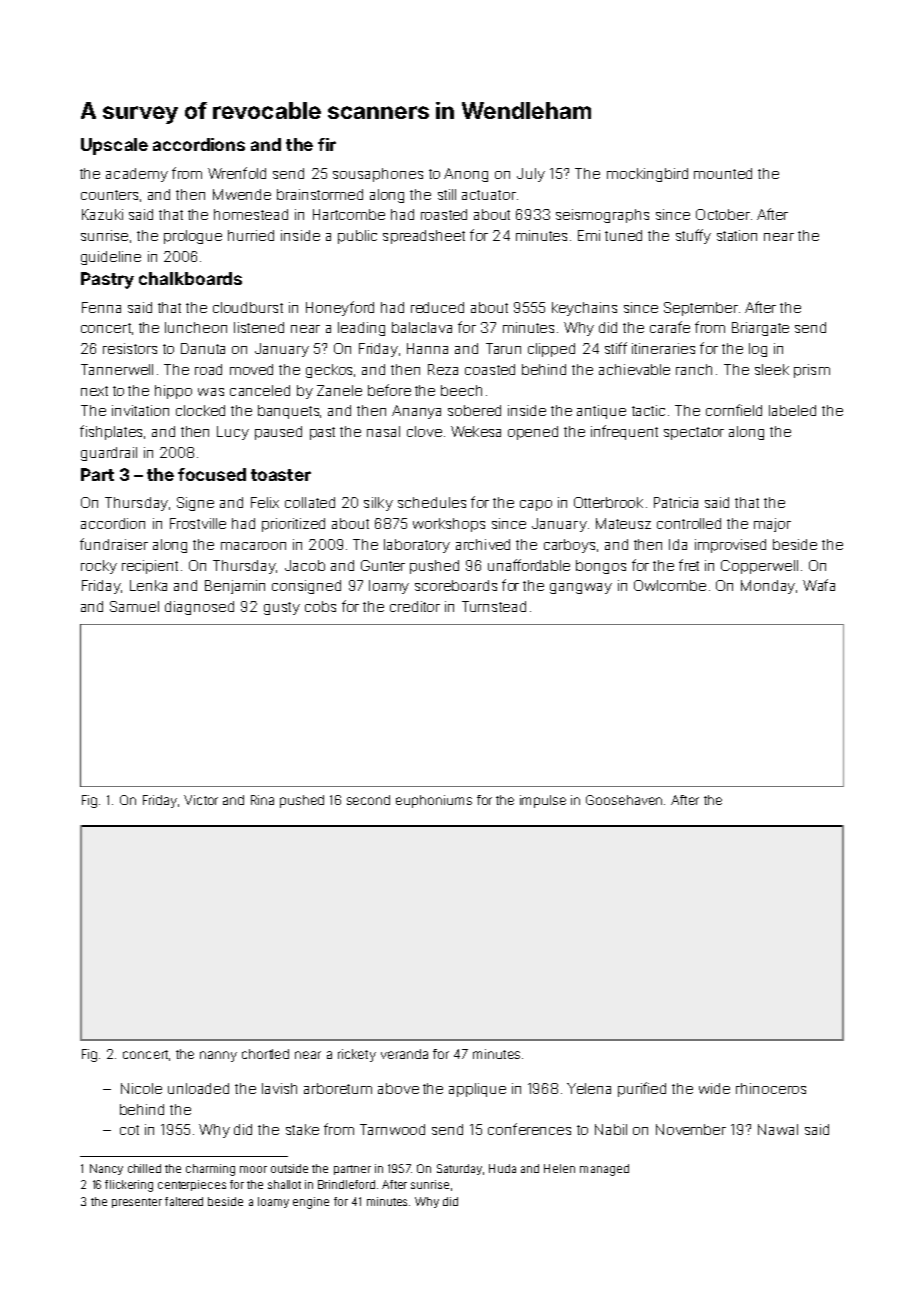  Describe the element at coordinates (417, 546) in the page. I see `laboratory` at that location.
